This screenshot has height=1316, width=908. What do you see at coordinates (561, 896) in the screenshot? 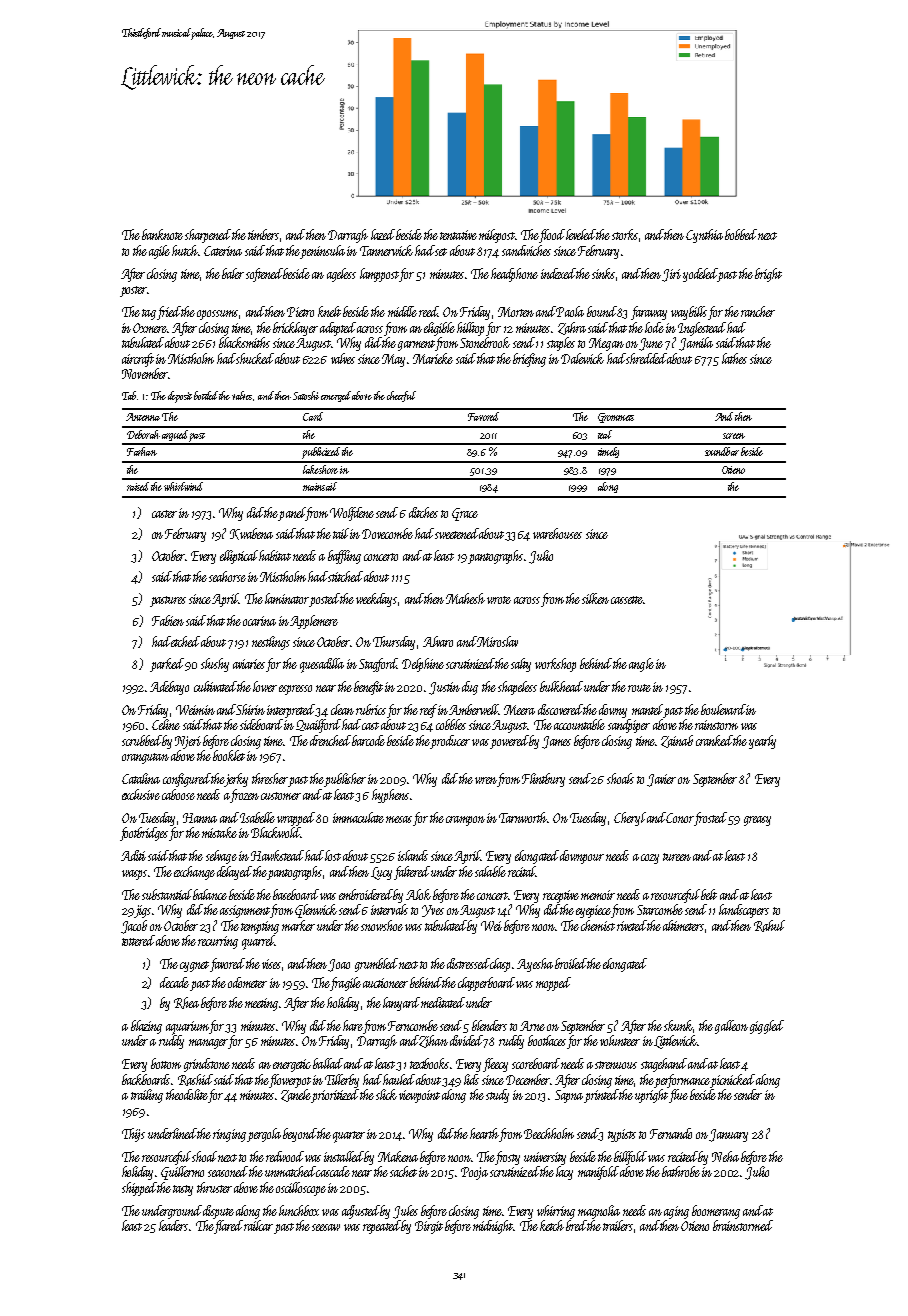
I see `receptive` at bounding box center [561, 896].
